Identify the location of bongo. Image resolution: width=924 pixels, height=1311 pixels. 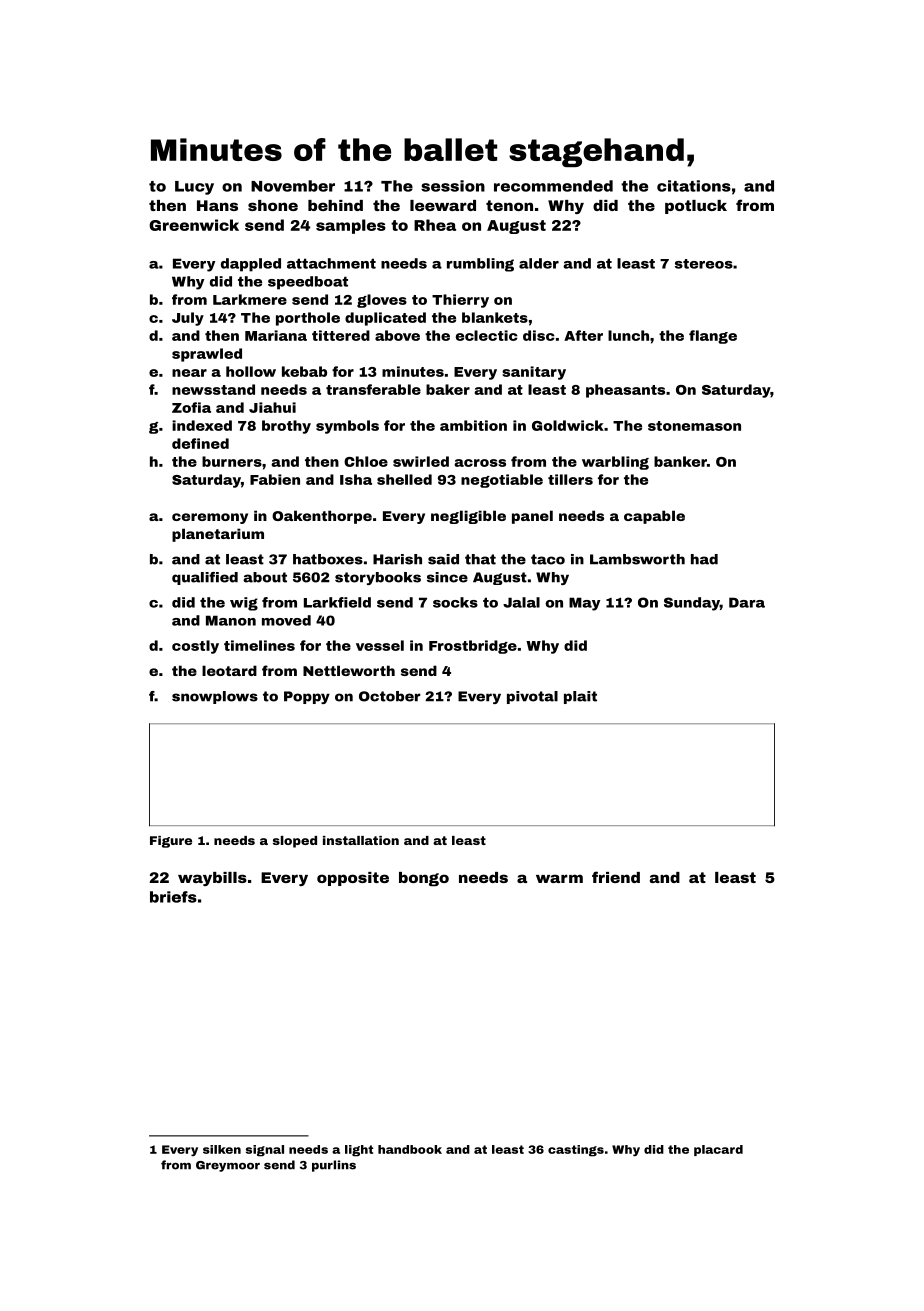
(424, 879).
